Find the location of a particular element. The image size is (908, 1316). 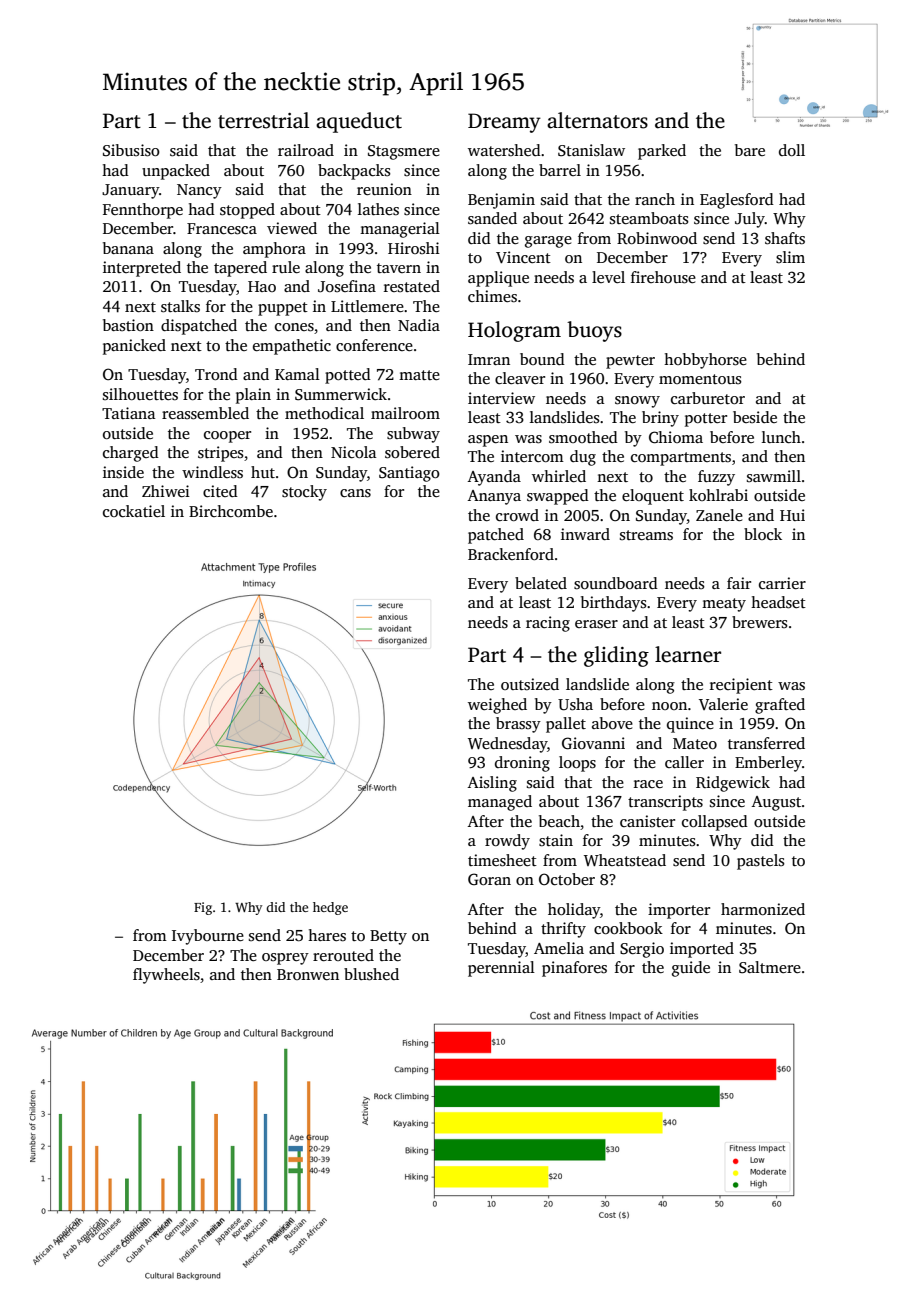

bare is located at coordinates (750, 150).
